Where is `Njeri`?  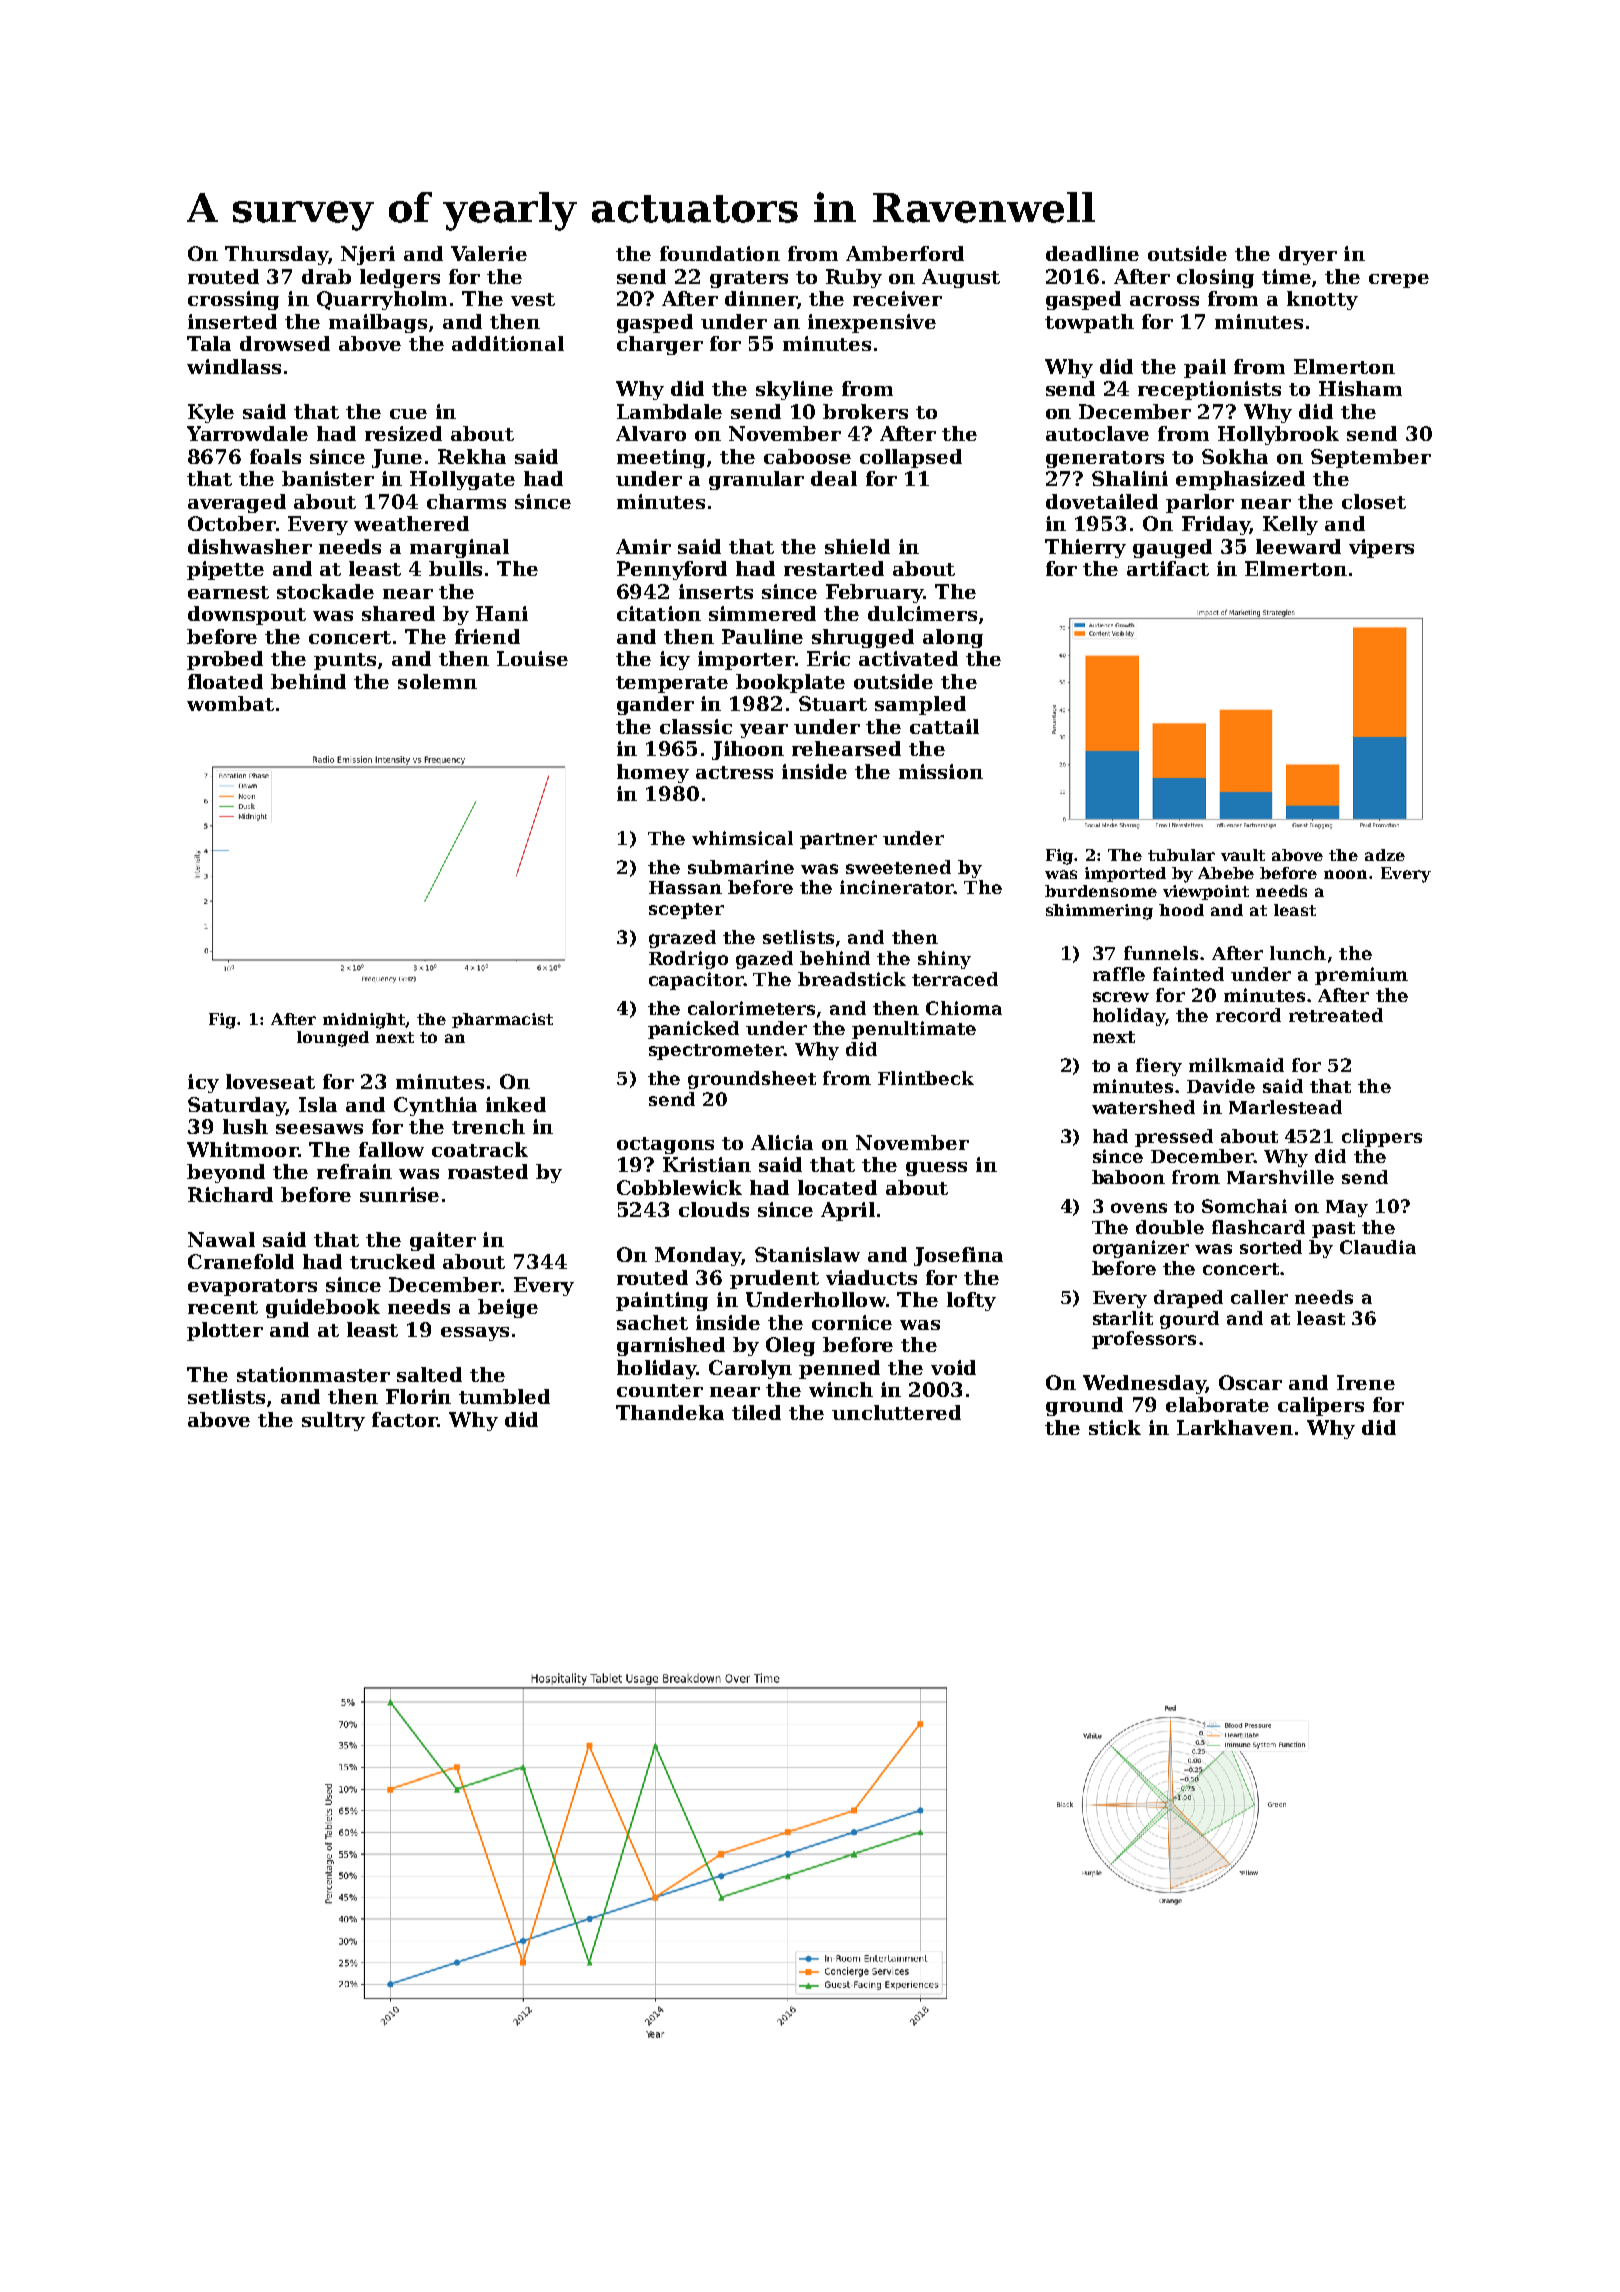 Njeri is located at coordinates (368, 255).
